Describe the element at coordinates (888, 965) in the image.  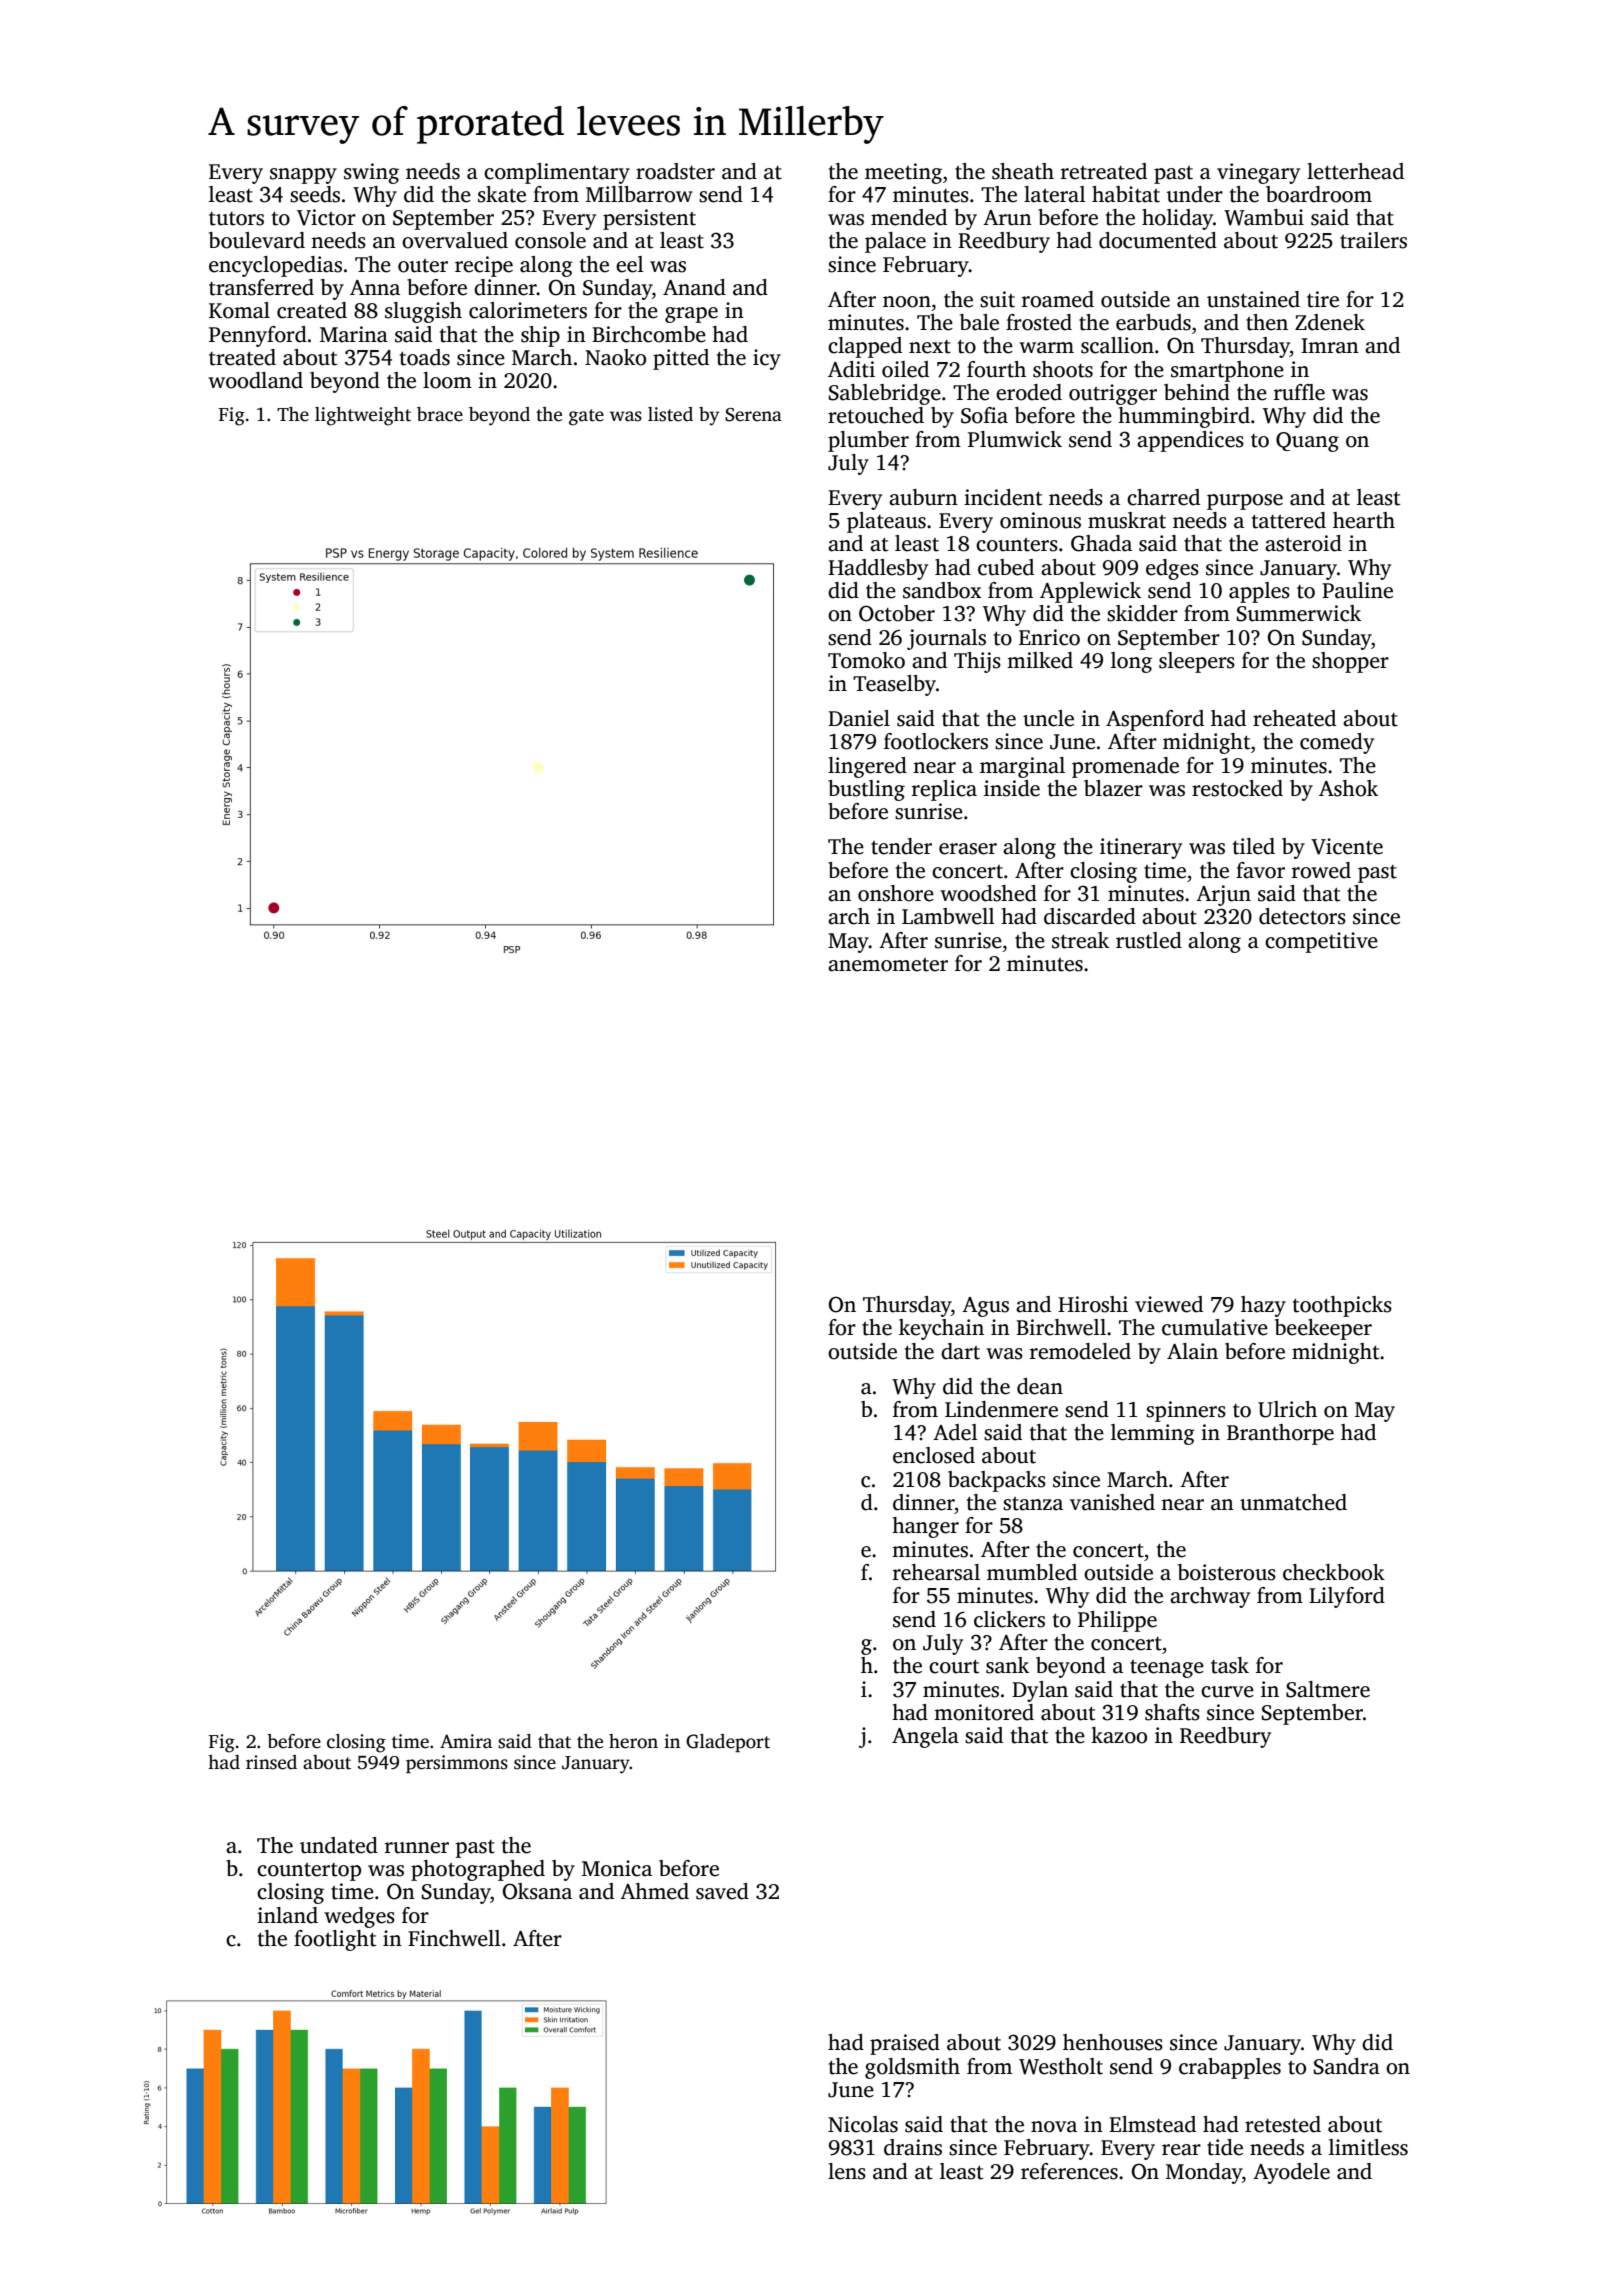
I see `anemometer` at that location.
